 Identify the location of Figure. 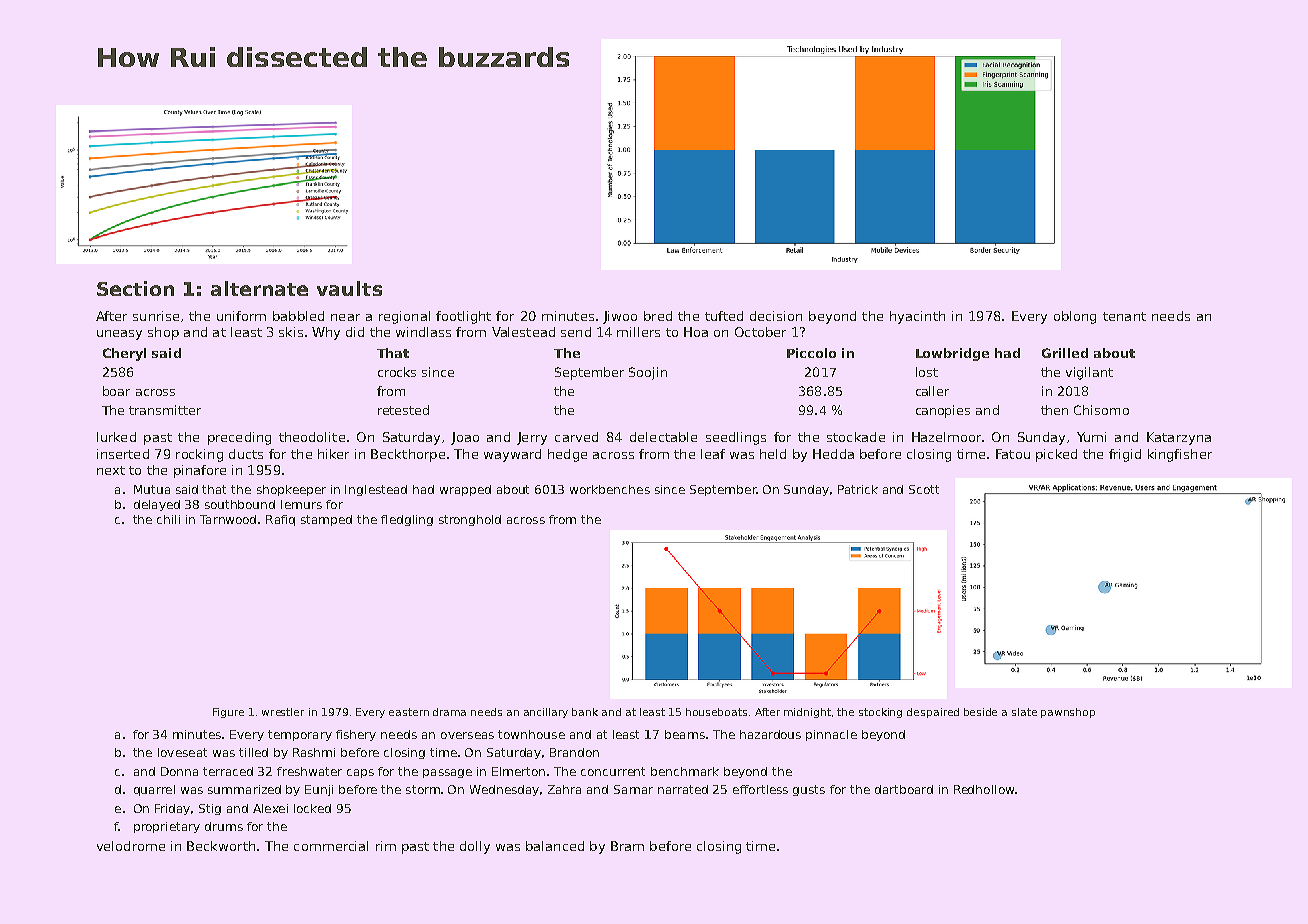
(228, 713).
